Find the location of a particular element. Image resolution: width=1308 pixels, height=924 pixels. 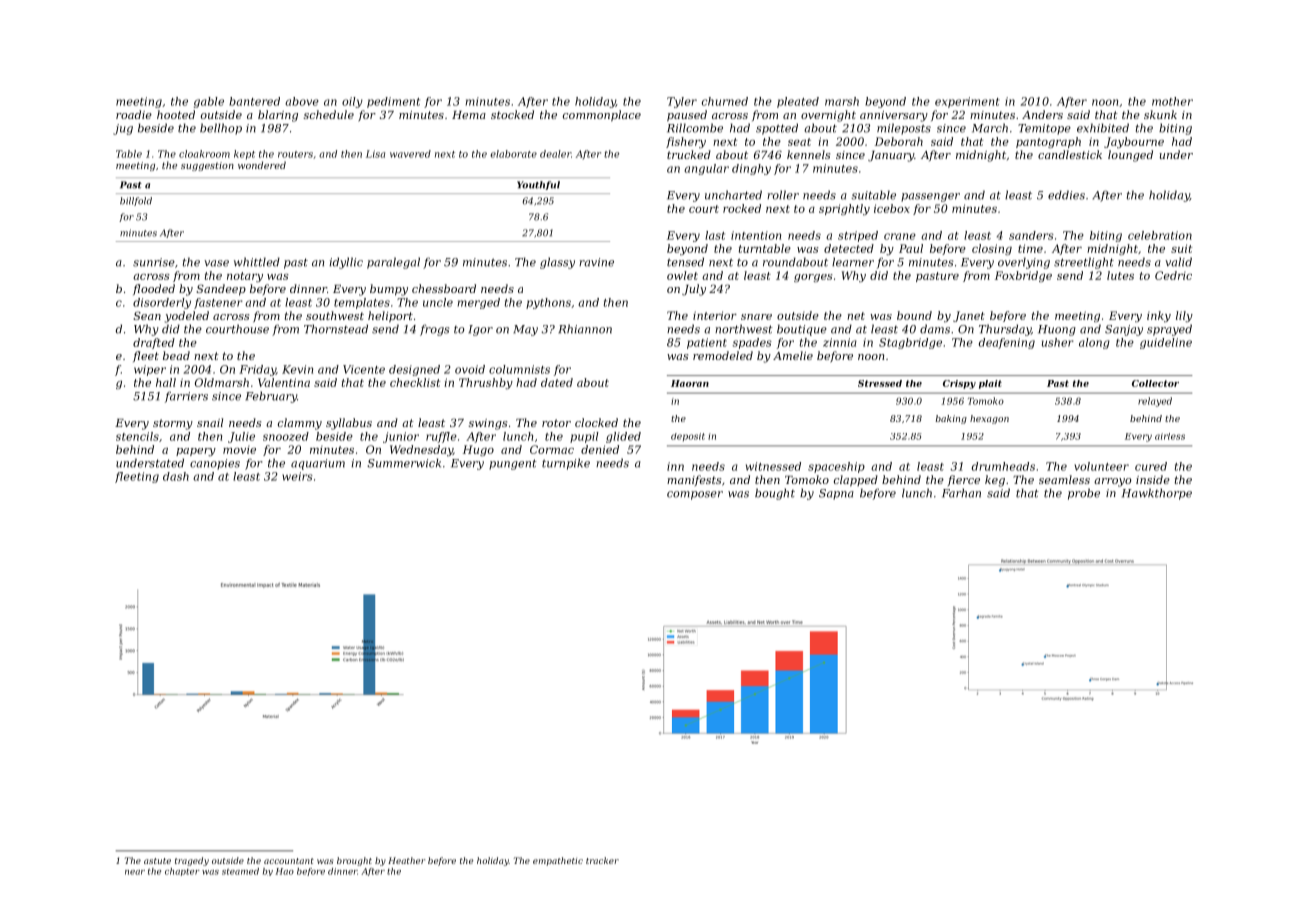

steamed is located at coordinates (240, 871).
